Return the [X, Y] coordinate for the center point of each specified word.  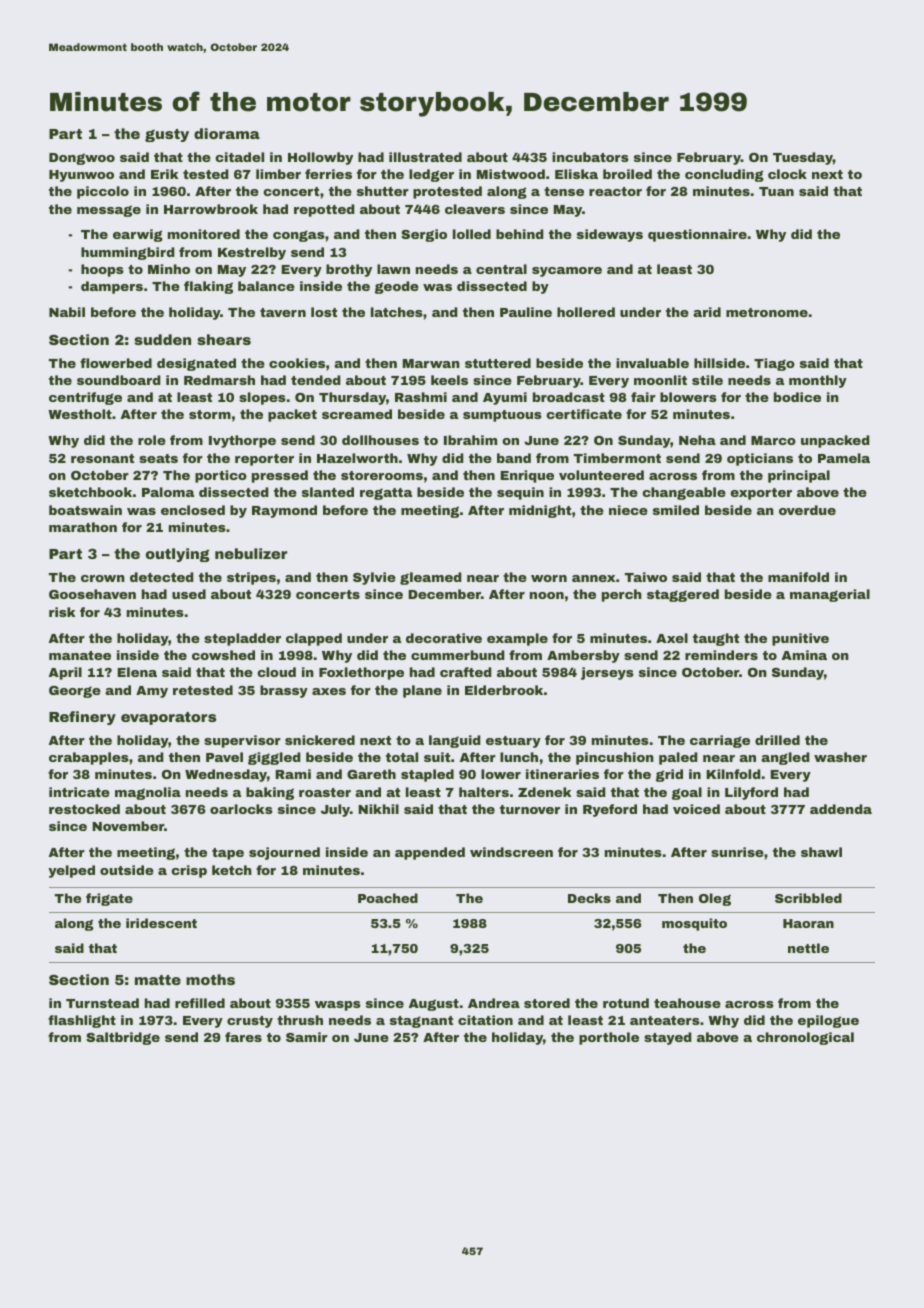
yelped [71, 871]
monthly [818, 381]
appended [430, 853]
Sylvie [374, 578]
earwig [138, 235]
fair [643, 397]
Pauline [526, 312]
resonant [102, 458]
